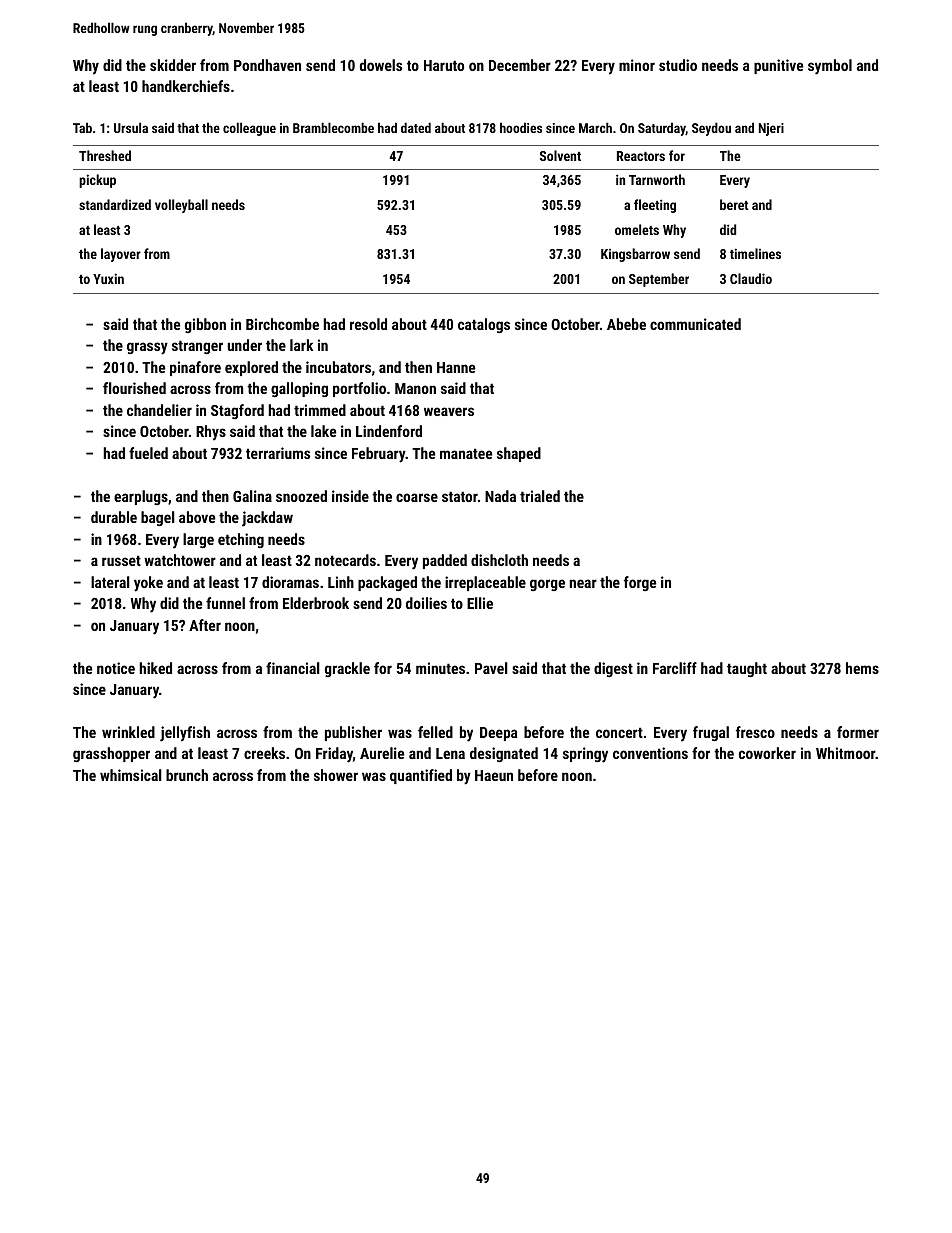 This document has height=1233, width=952. I want to click on padded, so click(445, 561).
